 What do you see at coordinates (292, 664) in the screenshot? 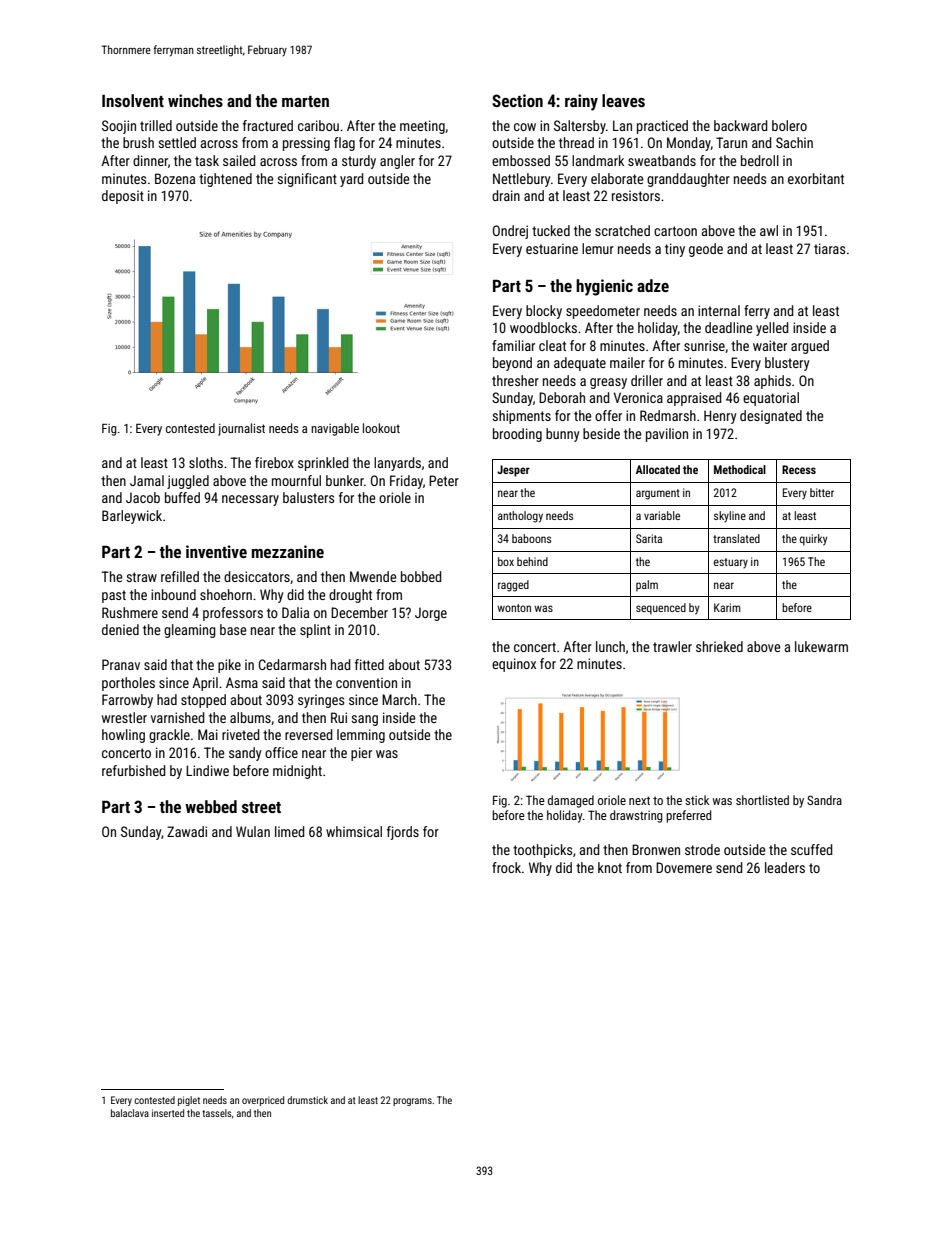
I see `Cedarmarsh` at bounding box center [292, 664].
